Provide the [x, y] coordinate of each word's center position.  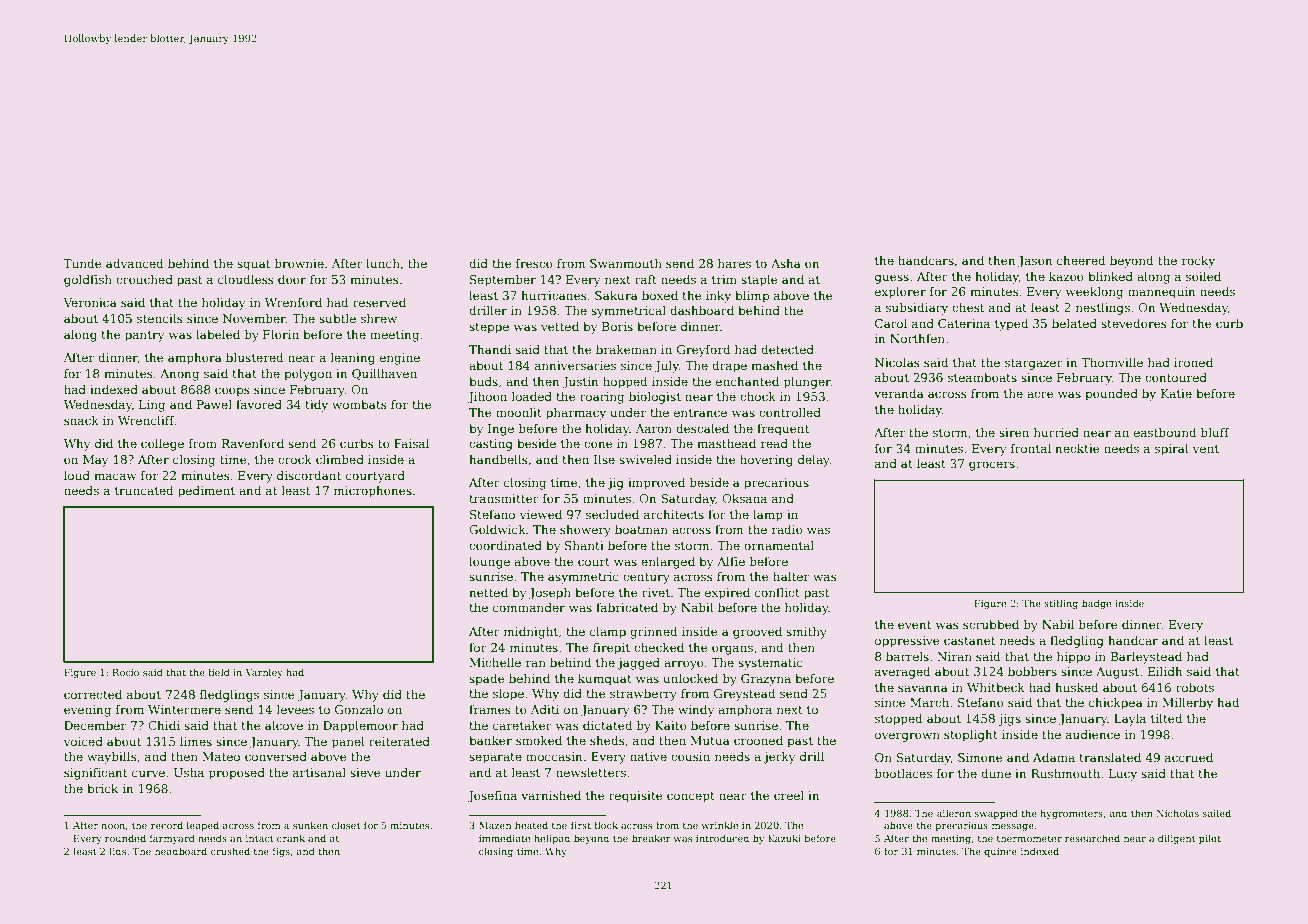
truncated [144, 490]
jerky [779, 758]
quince [1000, 852]
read [774, 443]
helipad [552, 839]
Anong [179, 375]
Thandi [490, 349]
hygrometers [1071, 814]
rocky [1198, 262]
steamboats [982, 377]
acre [1040, 394]
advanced [134, 263]
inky [718, 297]
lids [117, 851]
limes [196, 741]
